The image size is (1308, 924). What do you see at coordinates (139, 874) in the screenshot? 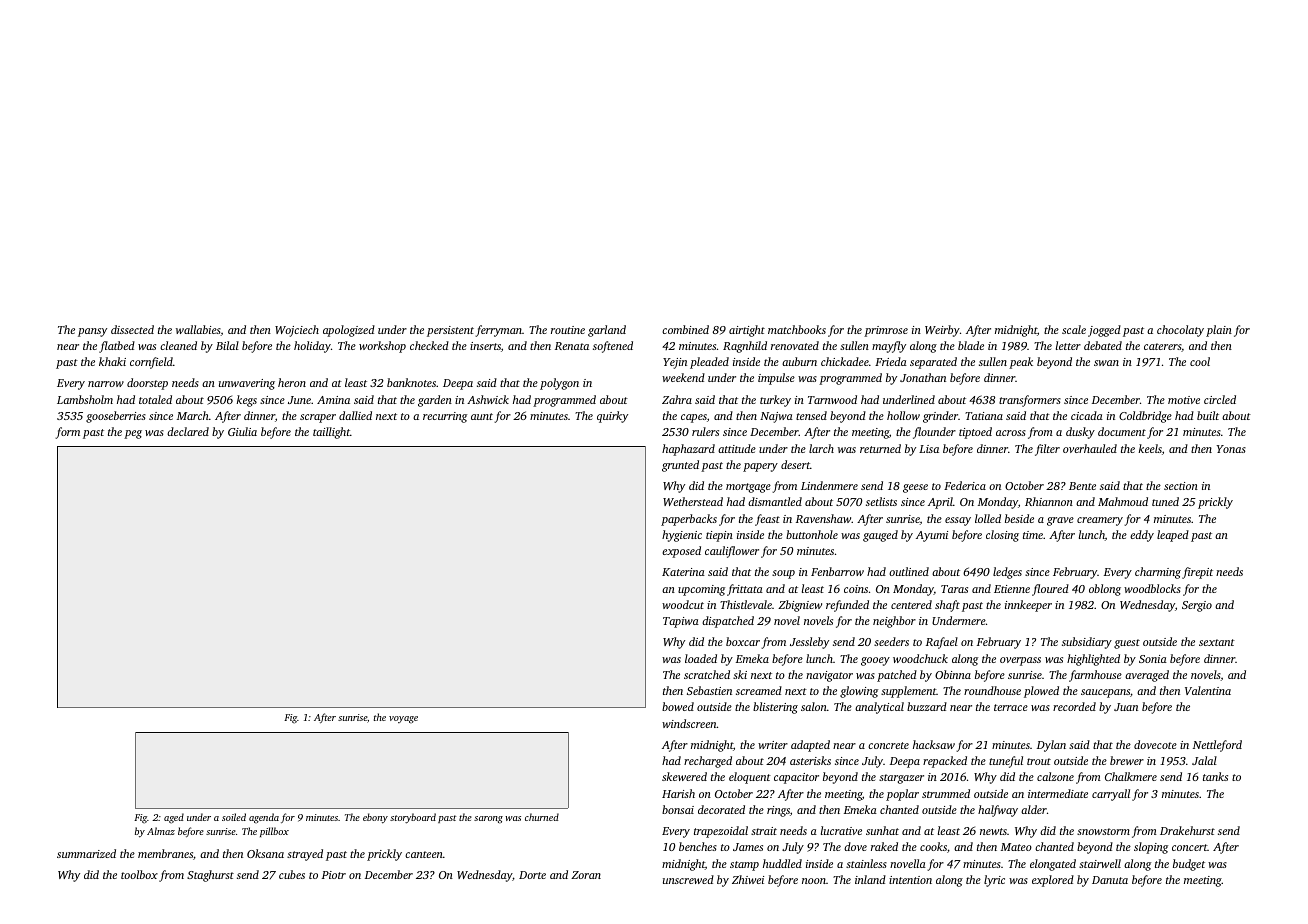
I see `toolbox` at bounding box center [139, 874].
